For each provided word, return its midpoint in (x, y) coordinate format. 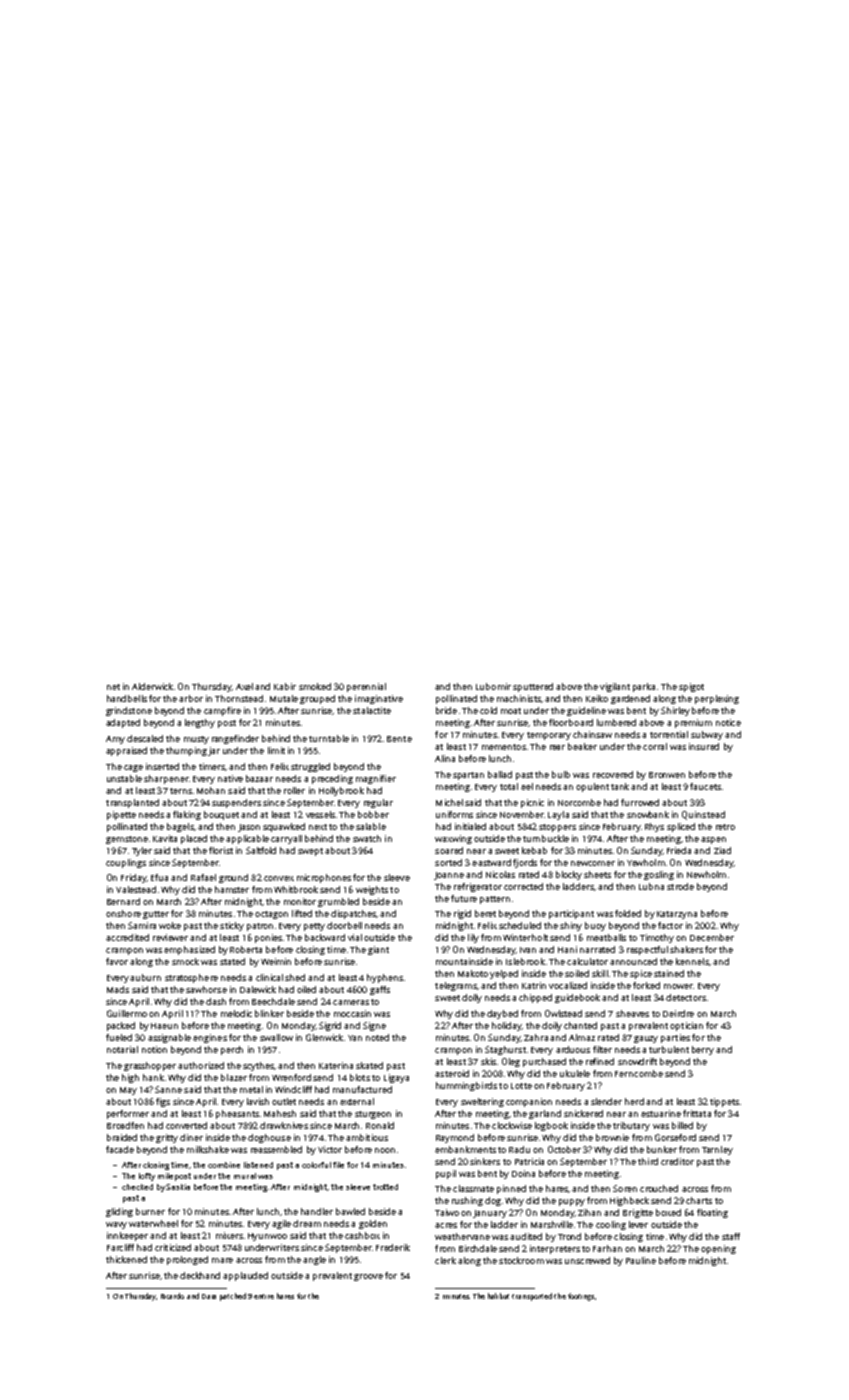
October (564, 1149)
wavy (116, 1225)
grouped (317, 699)
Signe (374, 1026)
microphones (324, 878)
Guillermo (127, 1013)
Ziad (722, 850)
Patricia (529, 1161)
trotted (385, 1187)
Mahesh (280, 1113)
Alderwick (152, 686)
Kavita (165, 838)
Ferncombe (639, 1073)
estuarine (661, 1113)
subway (707, 735)
